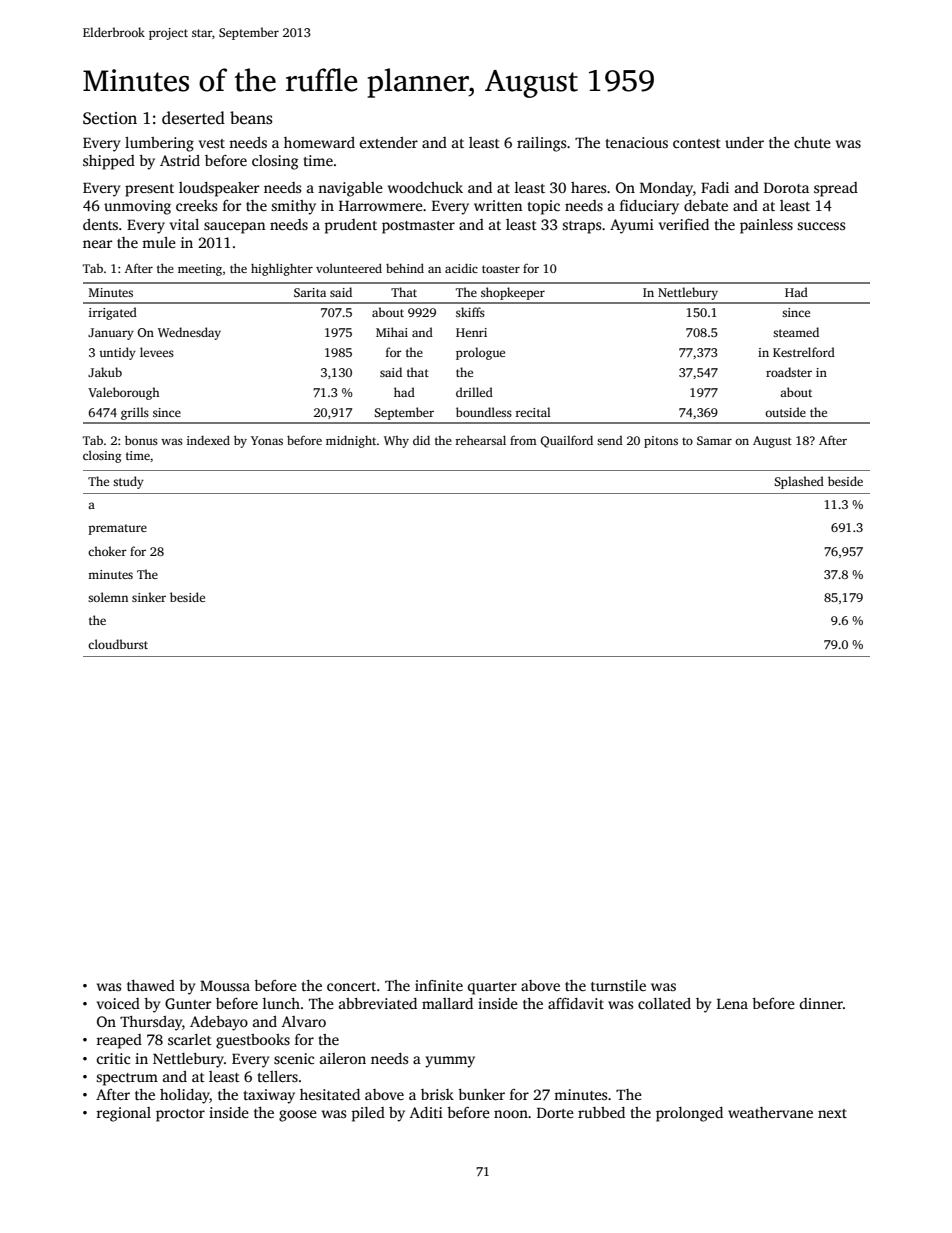  I want to click on unmoving, so click(137, 207).
